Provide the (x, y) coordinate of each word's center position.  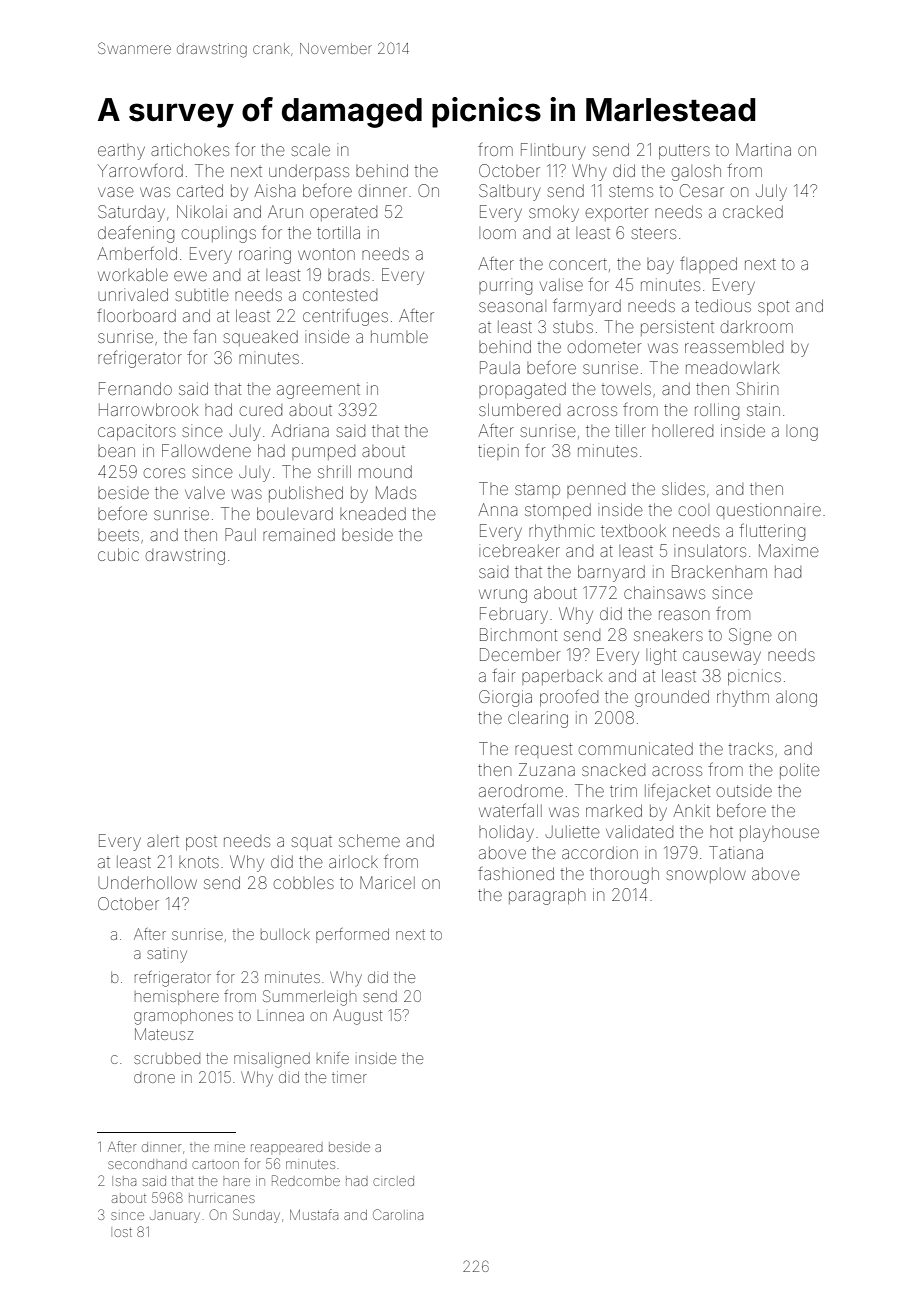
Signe (750, 636)
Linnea (281, 1016)
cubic (118, 554)
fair (503, 675)
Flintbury (553, 151)
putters (684, 151)
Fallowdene (206, 450)
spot (773, 307)
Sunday (256, 1216)
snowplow (706, 875)
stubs (573, 327)
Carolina (398, 1214)
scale (310, 150)
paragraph (547, 896)
